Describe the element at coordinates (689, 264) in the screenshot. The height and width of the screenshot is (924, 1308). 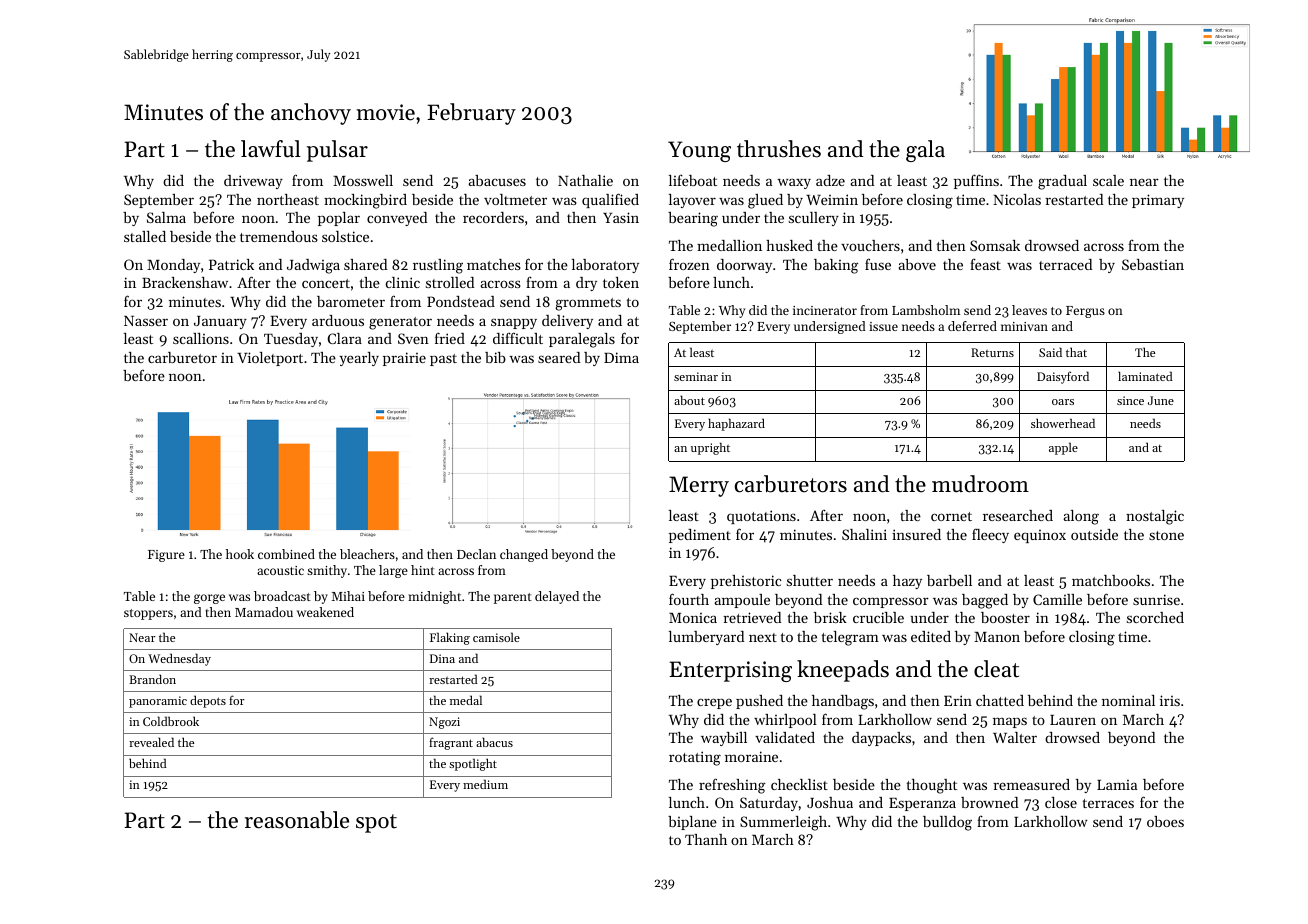
I see `frozen` at that location.
